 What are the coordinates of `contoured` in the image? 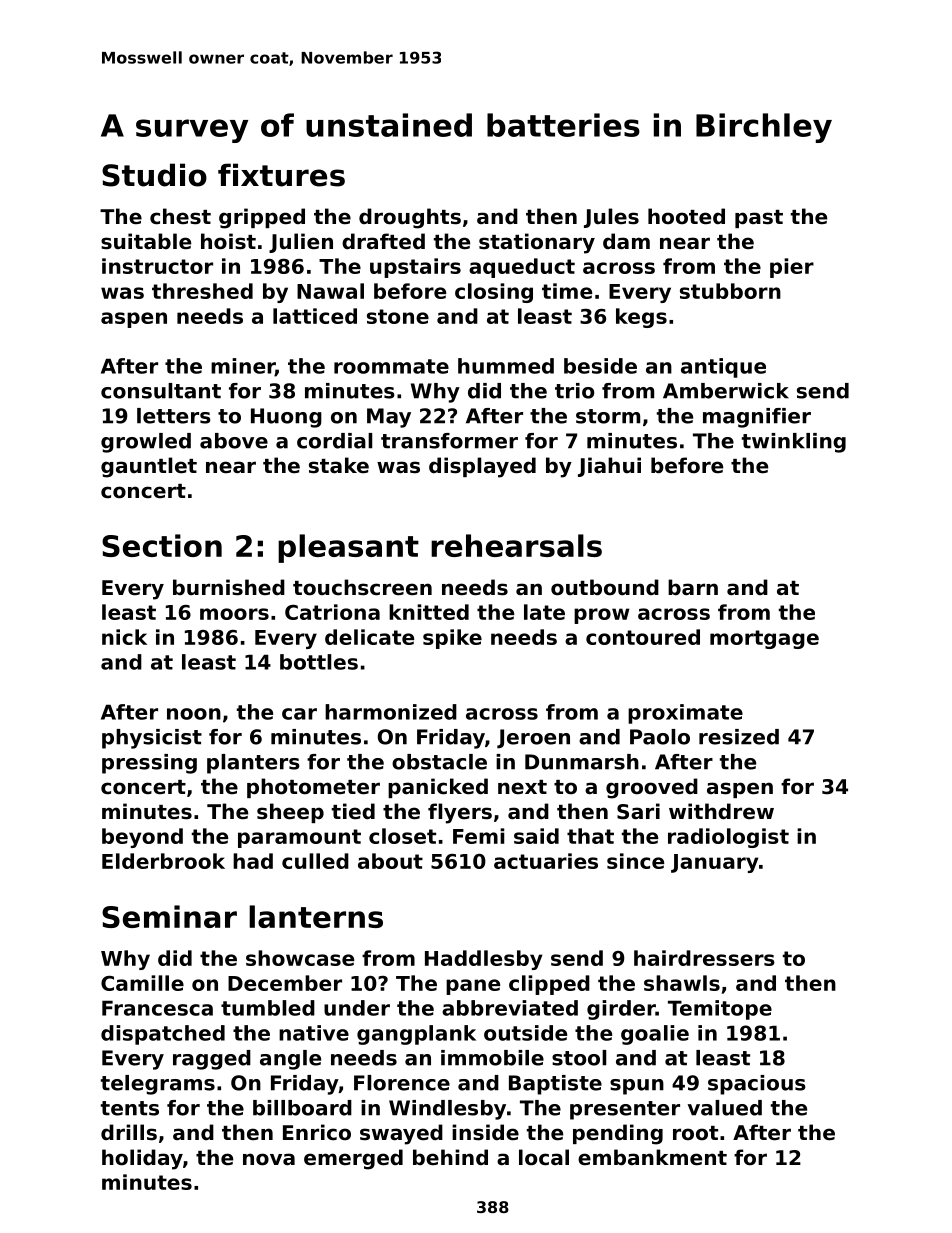 It's located at (643, 637).
